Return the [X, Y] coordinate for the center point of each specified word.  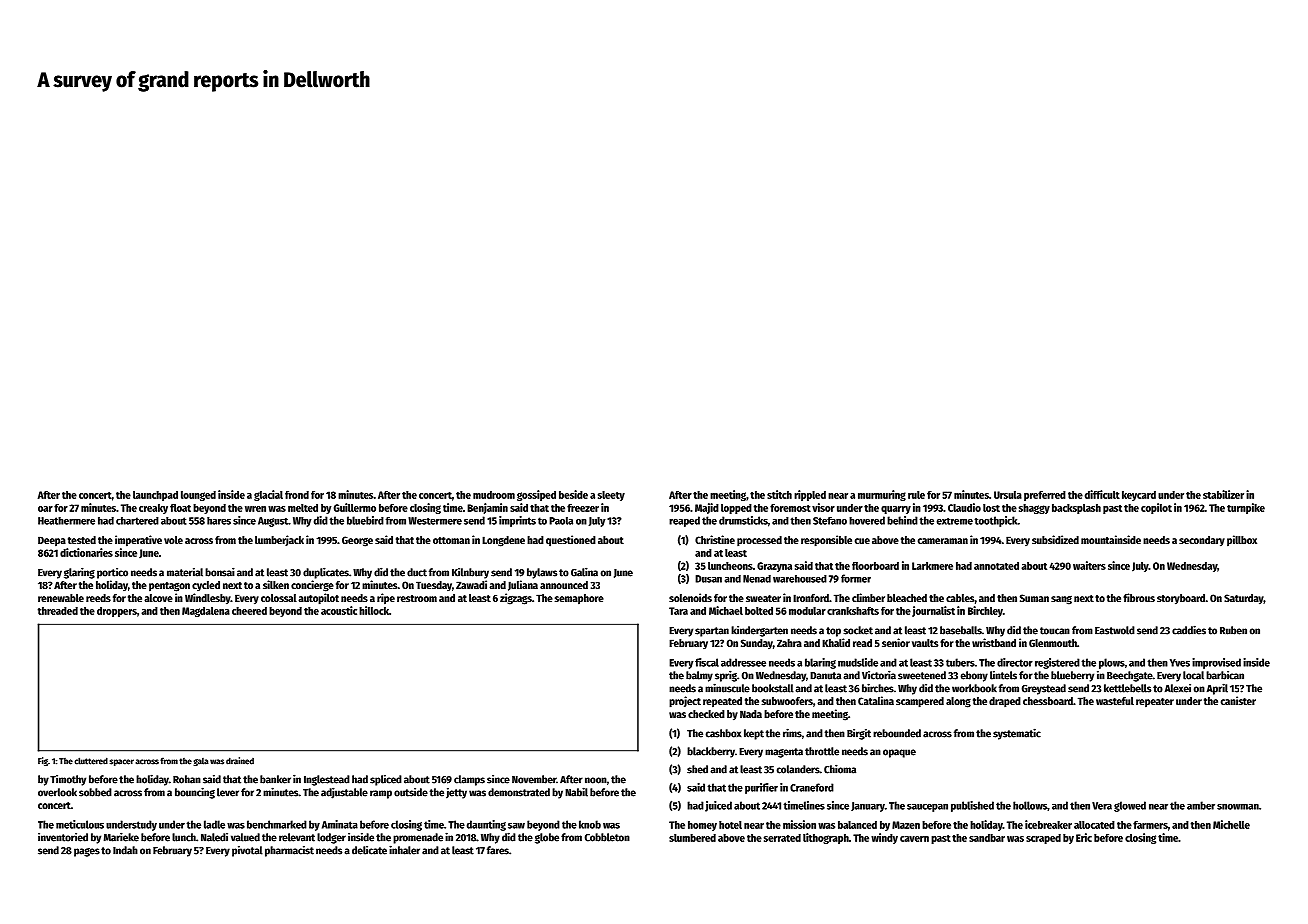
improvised [1216, 663]
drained [240, 761]
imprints [517, 521]
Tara [678, 611]
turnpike [1246, 508]
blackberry [711, 752]
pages [87, 852]
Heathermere [66, 521]
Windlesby [208, 599]
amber [1201, 805]
